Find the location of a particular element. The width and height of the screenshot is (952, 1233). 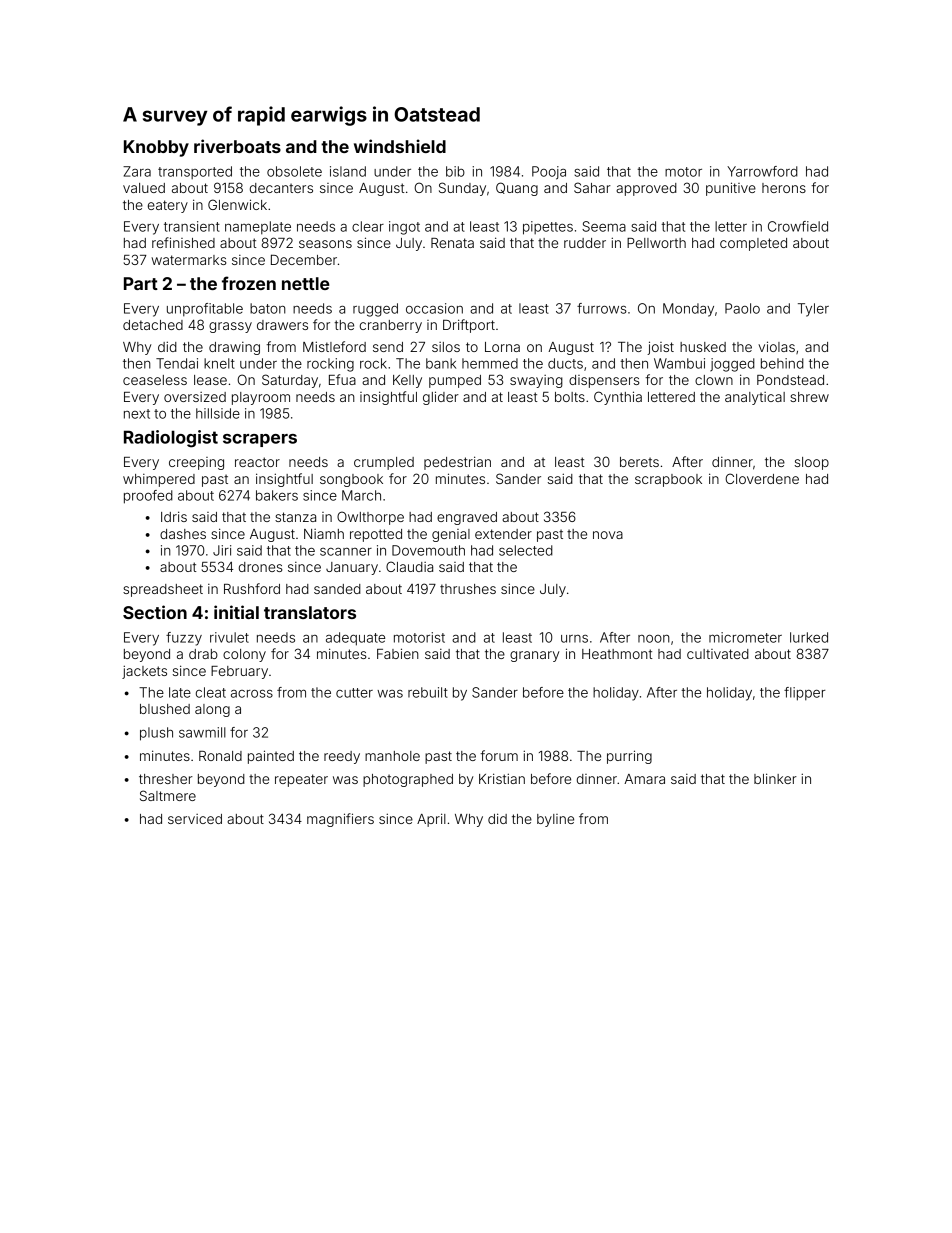

Crowfield is located at coordinates (798, 226).
